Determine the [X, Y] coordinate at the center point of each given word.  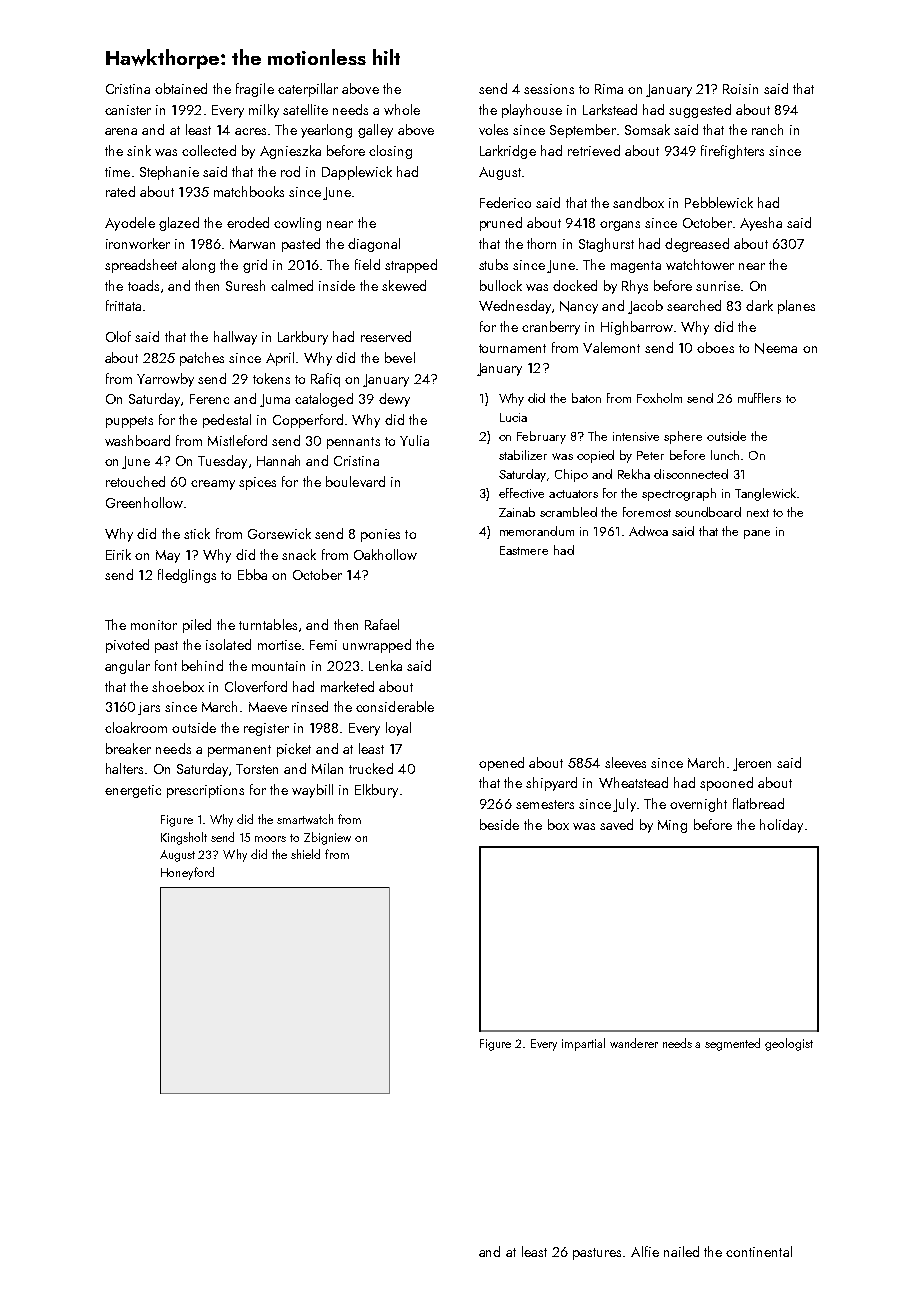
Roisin [740, 89]
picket [294, 750]
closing [390, 152]
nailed [681, 1251]
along [198, 266]
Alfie [645, 1251]
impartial [583, 1044]
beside [499, 824]
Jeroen [752, 764]
